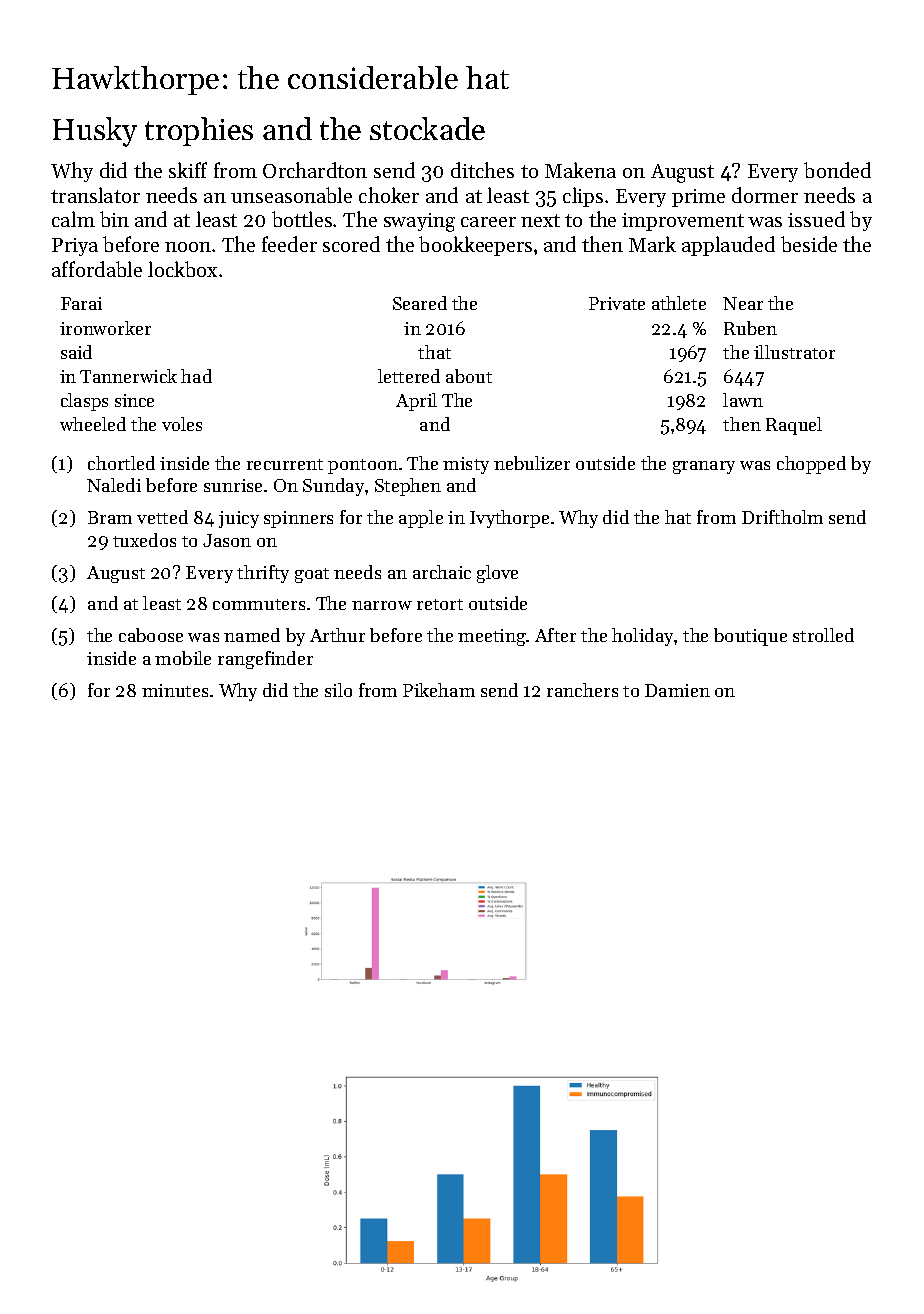 The height and width of the screenshot is (1314, 924). What do you see at coordinates (698, 198) in the screenshot?
I see `prime` at bounding box center [698, 198].
